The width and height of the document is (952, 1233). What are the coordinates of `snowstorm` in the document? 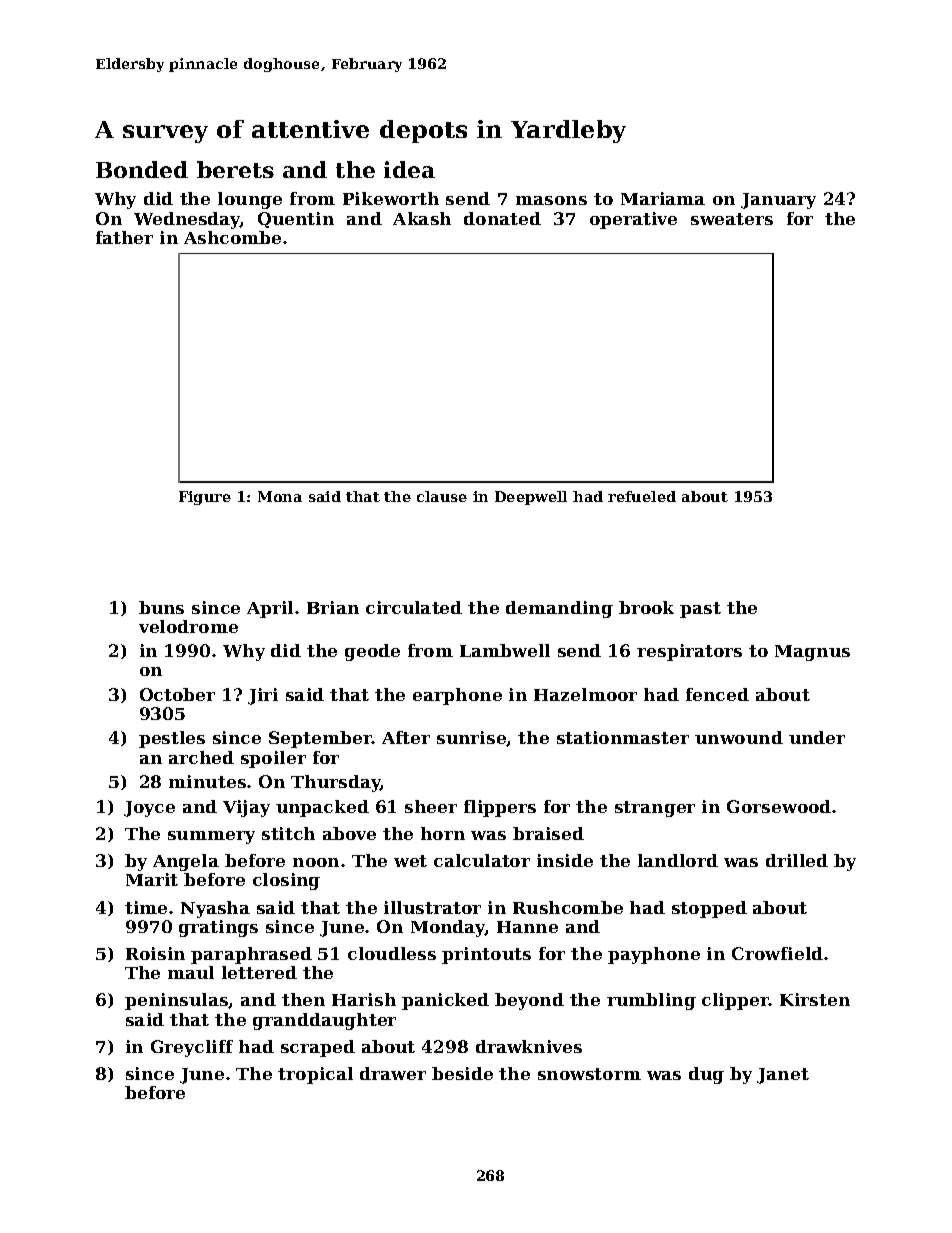 It's located at (589, 1074).
